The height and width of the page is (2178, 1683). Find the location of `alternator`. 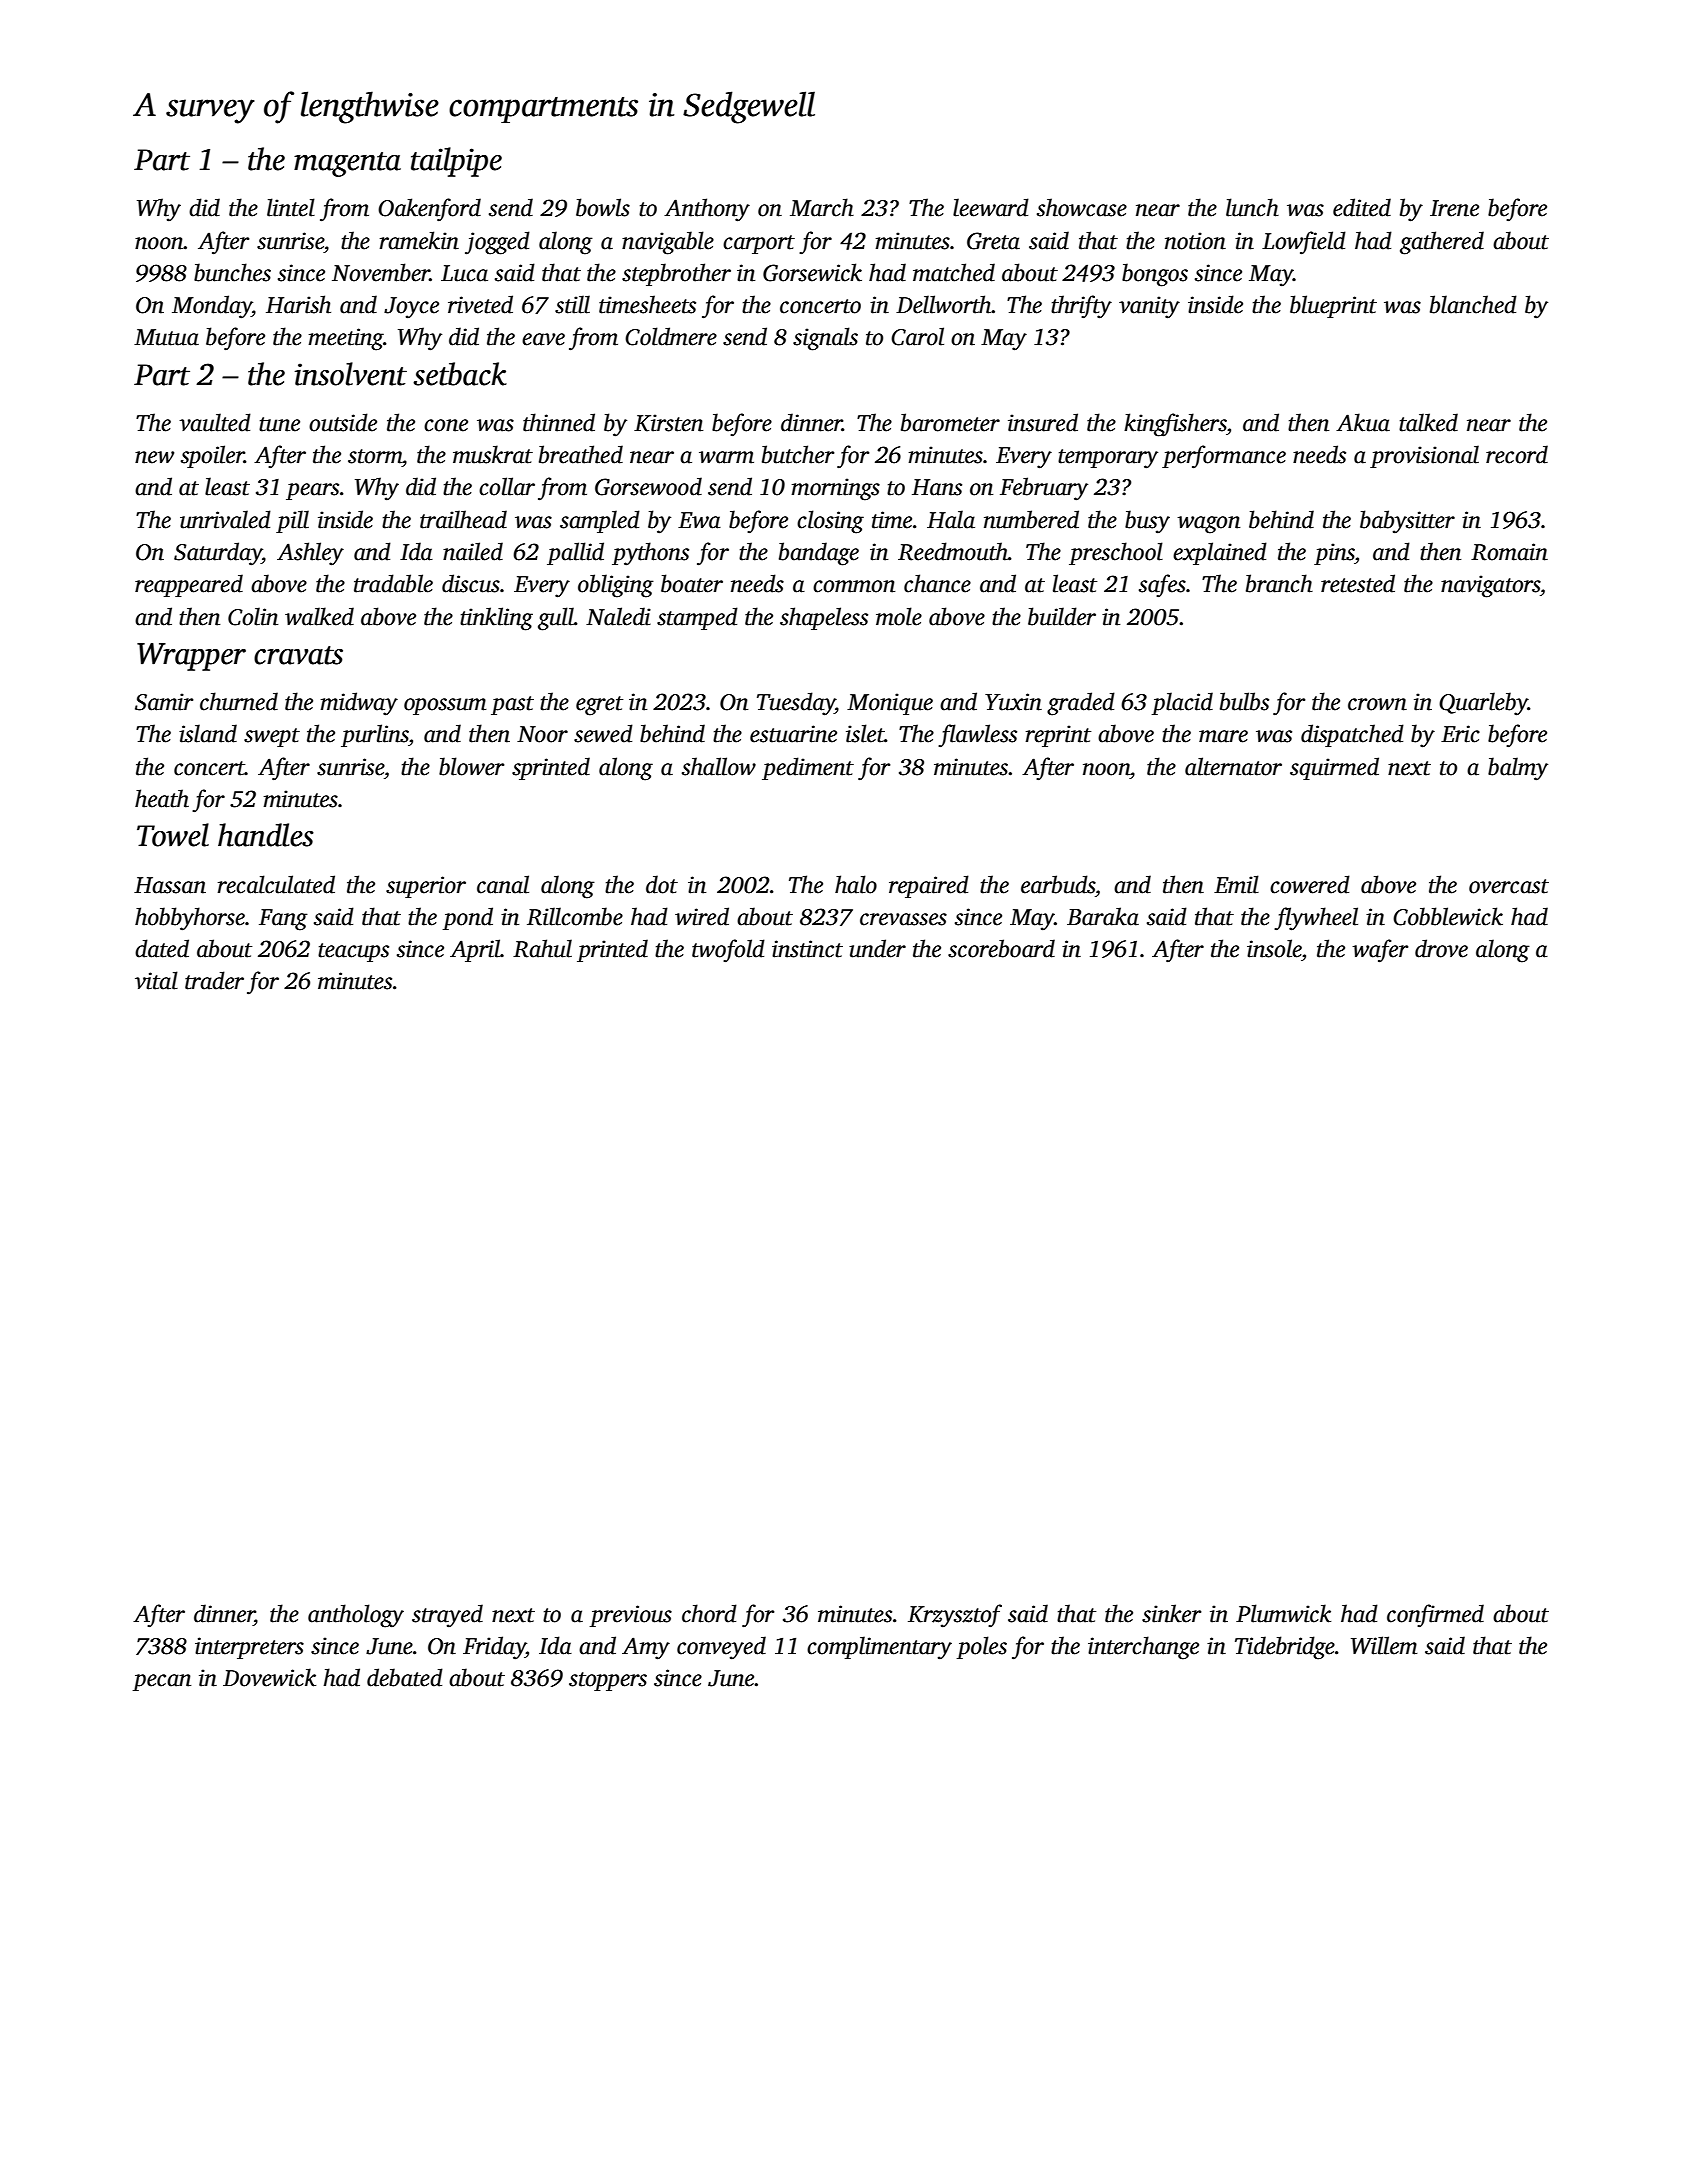

alternator is located at coordinates (1233, 766).
